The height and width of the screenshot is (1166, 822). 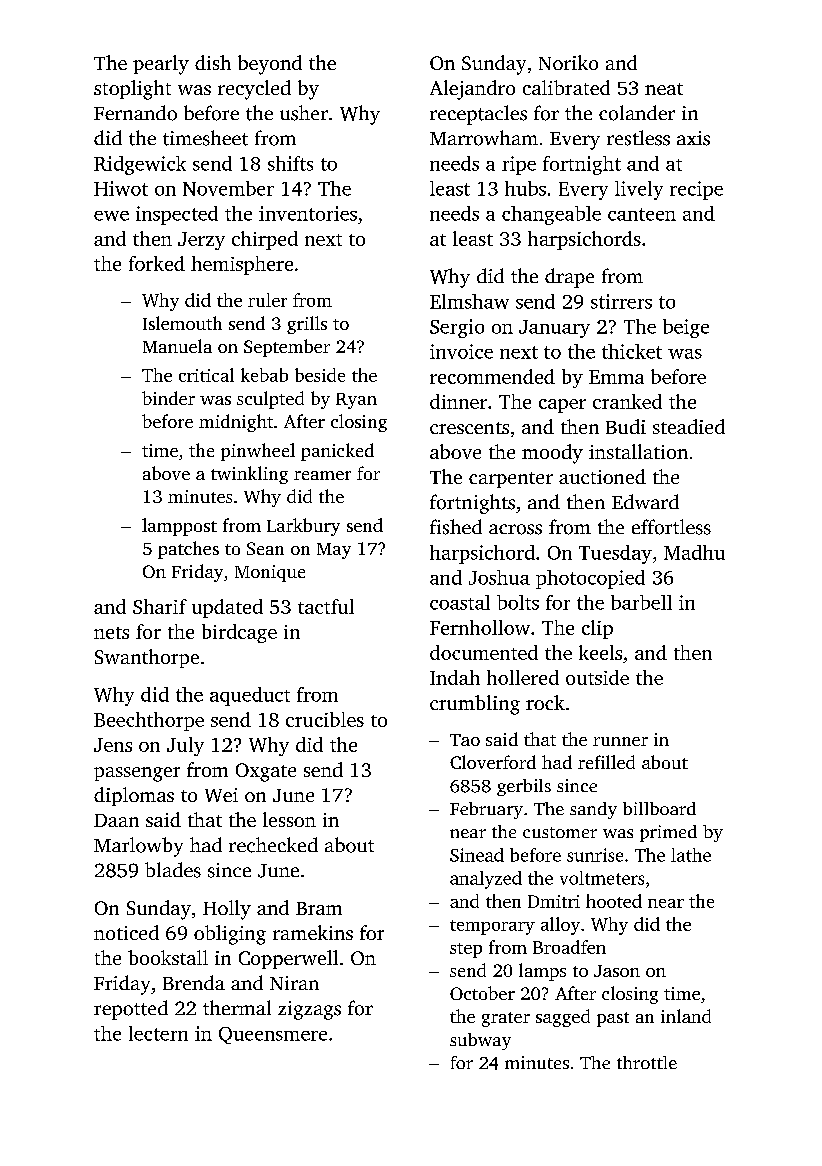 What do you see at coordinates (486, 810) in the screenshot?
I see `February` at bounding box center [486, 810].
